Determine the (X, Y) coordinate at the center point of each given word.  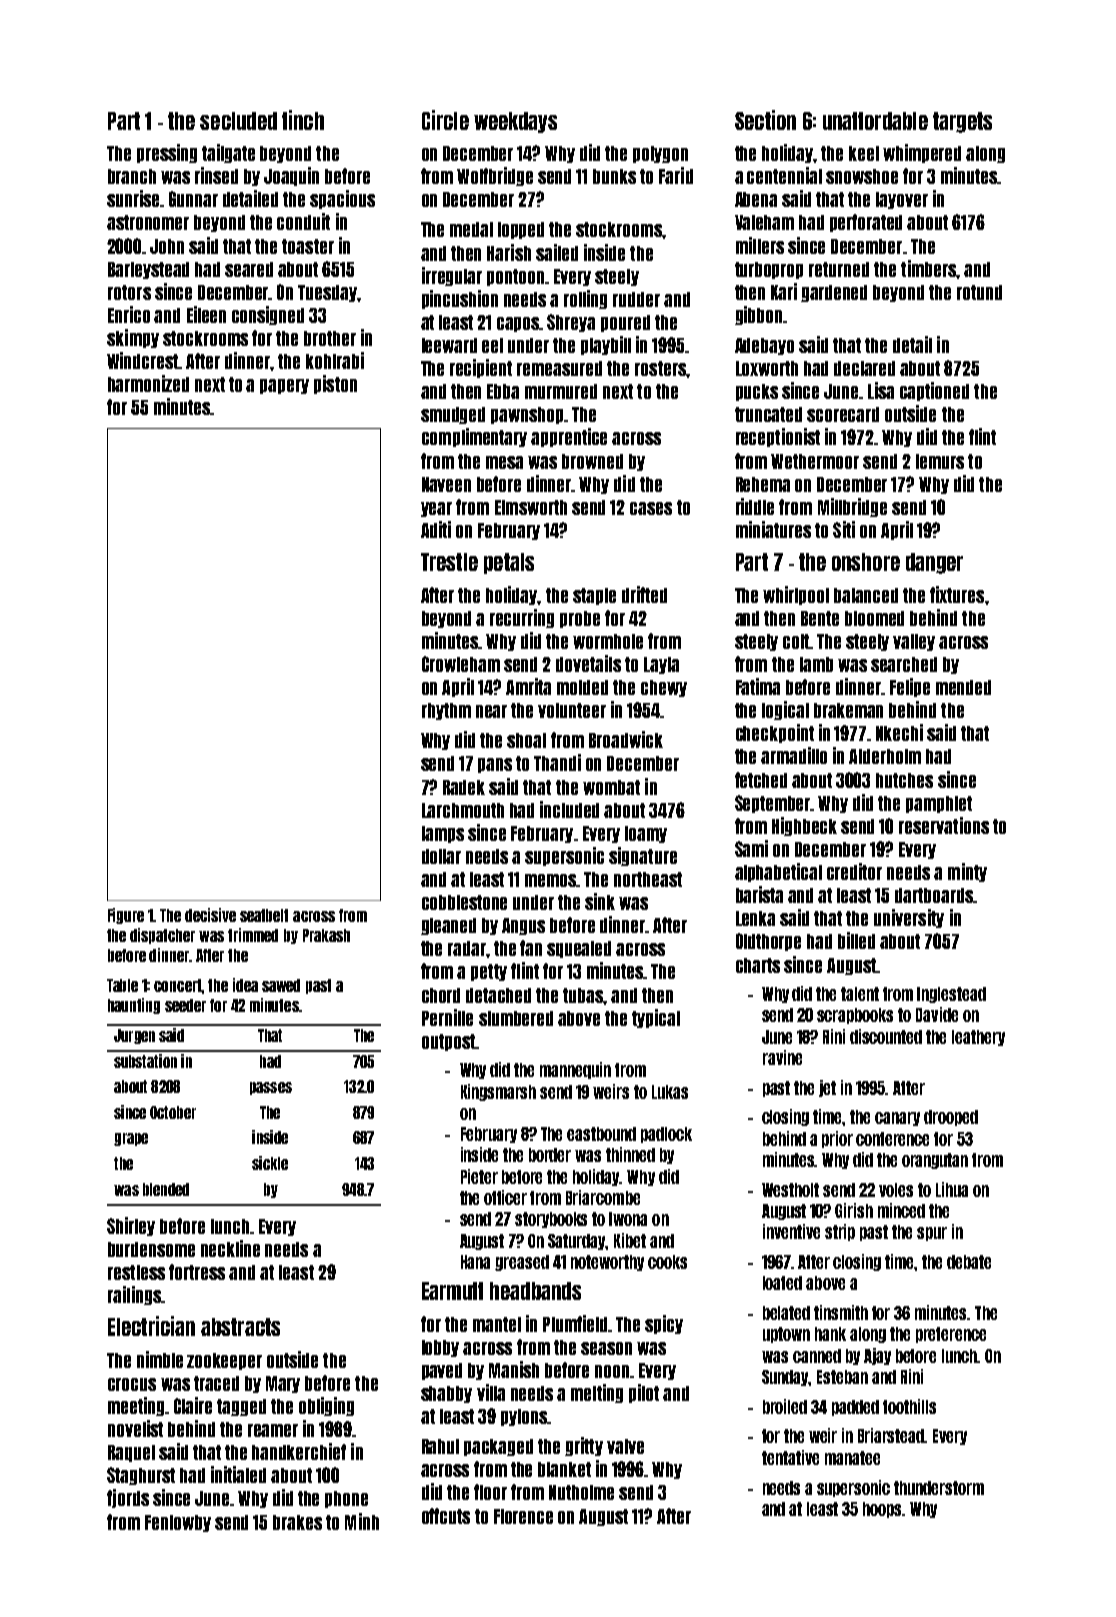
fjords (128, 1498)
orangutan (935, 1161)
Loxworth (767, 368)
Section (765, 120)
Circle (445, 120)
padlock (666, 1135)
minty (967, 872)
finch (303, 120)
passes (271, 1088)
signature (643, 856)
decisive (210, 915)
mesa (504, 462)
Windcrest (143, 360)
